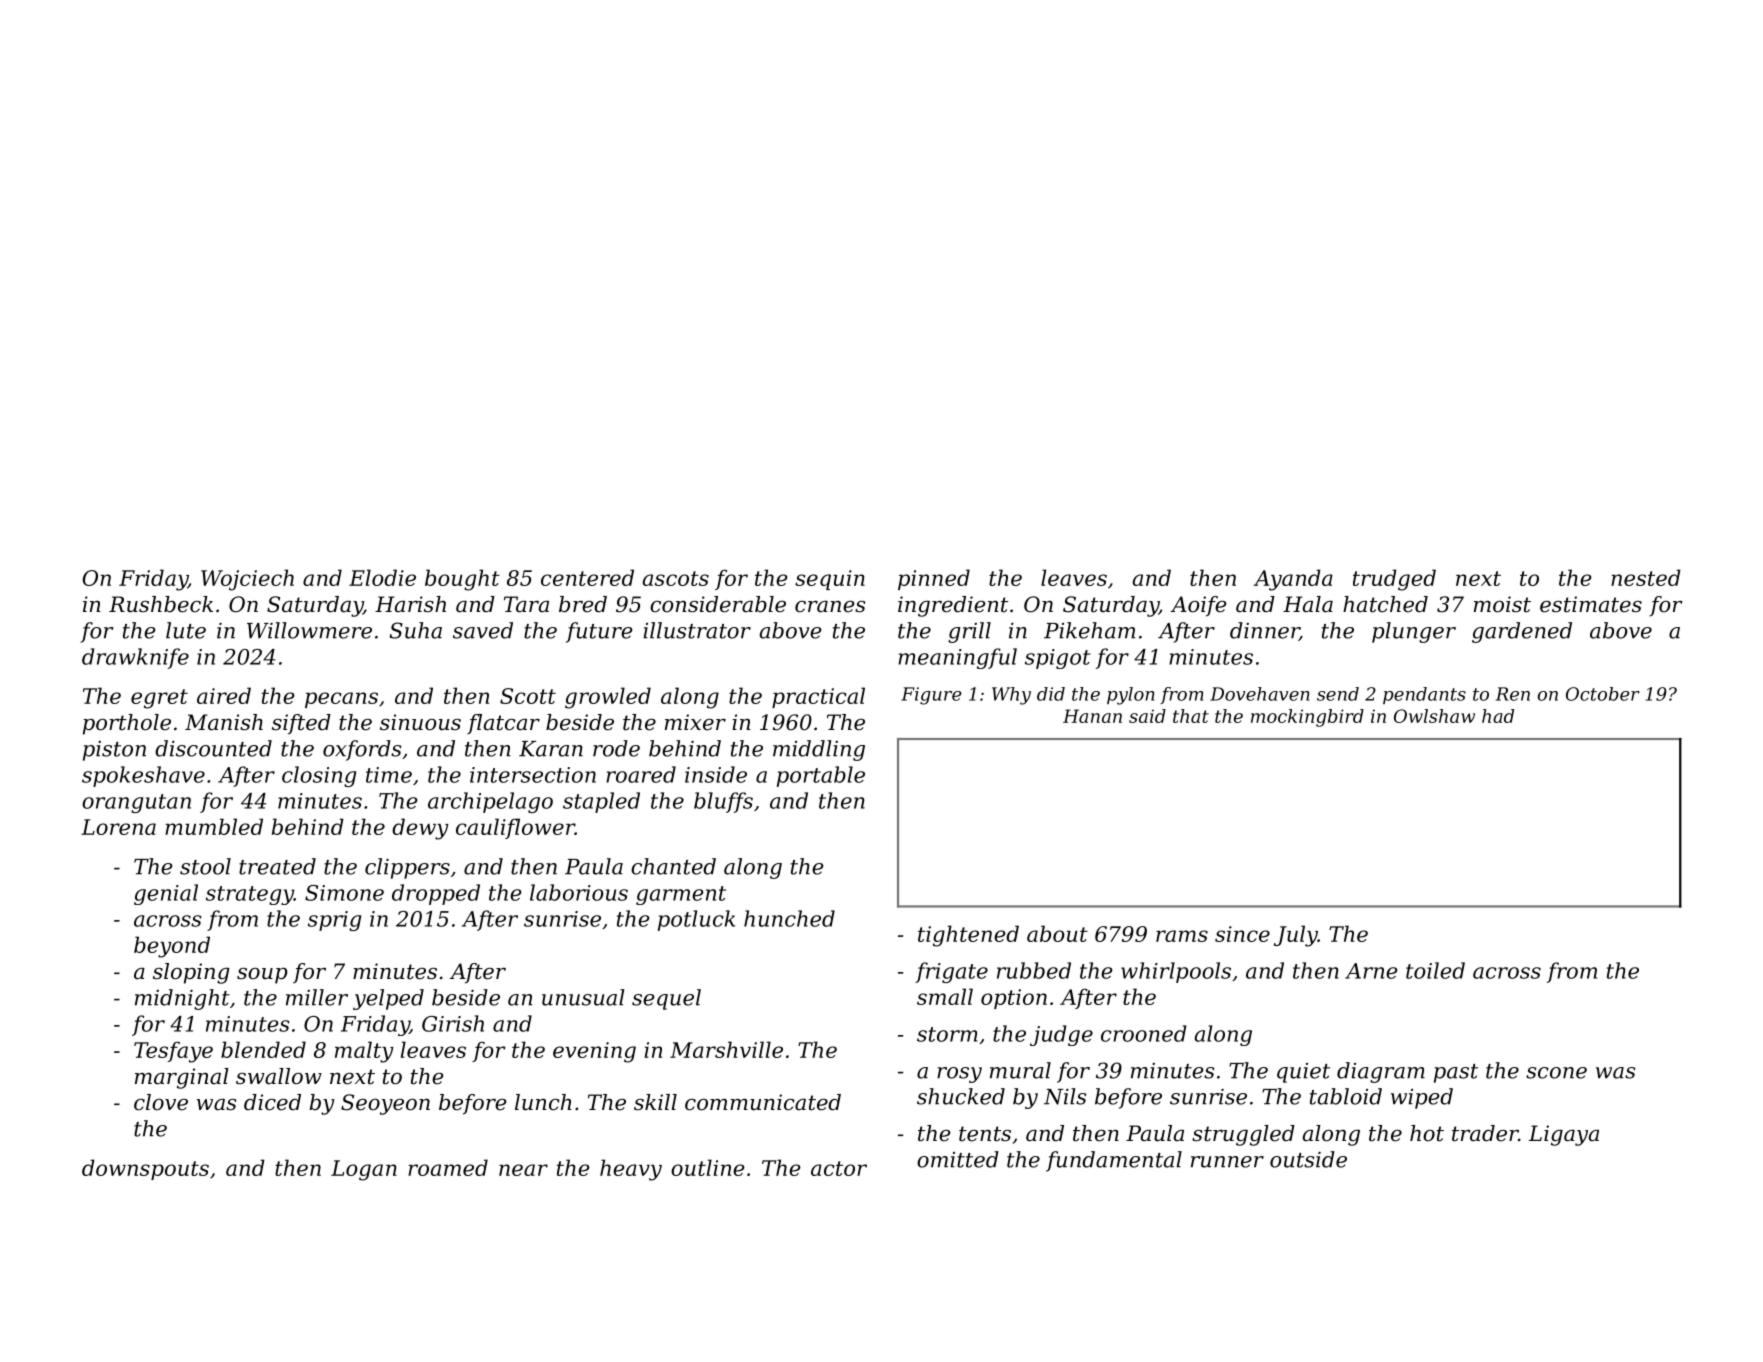 This document has width=1763, height=1362. What do you see at coordinates (182, 1078) in the document?
I see `marginal` at bounding box center [182, 1078].
